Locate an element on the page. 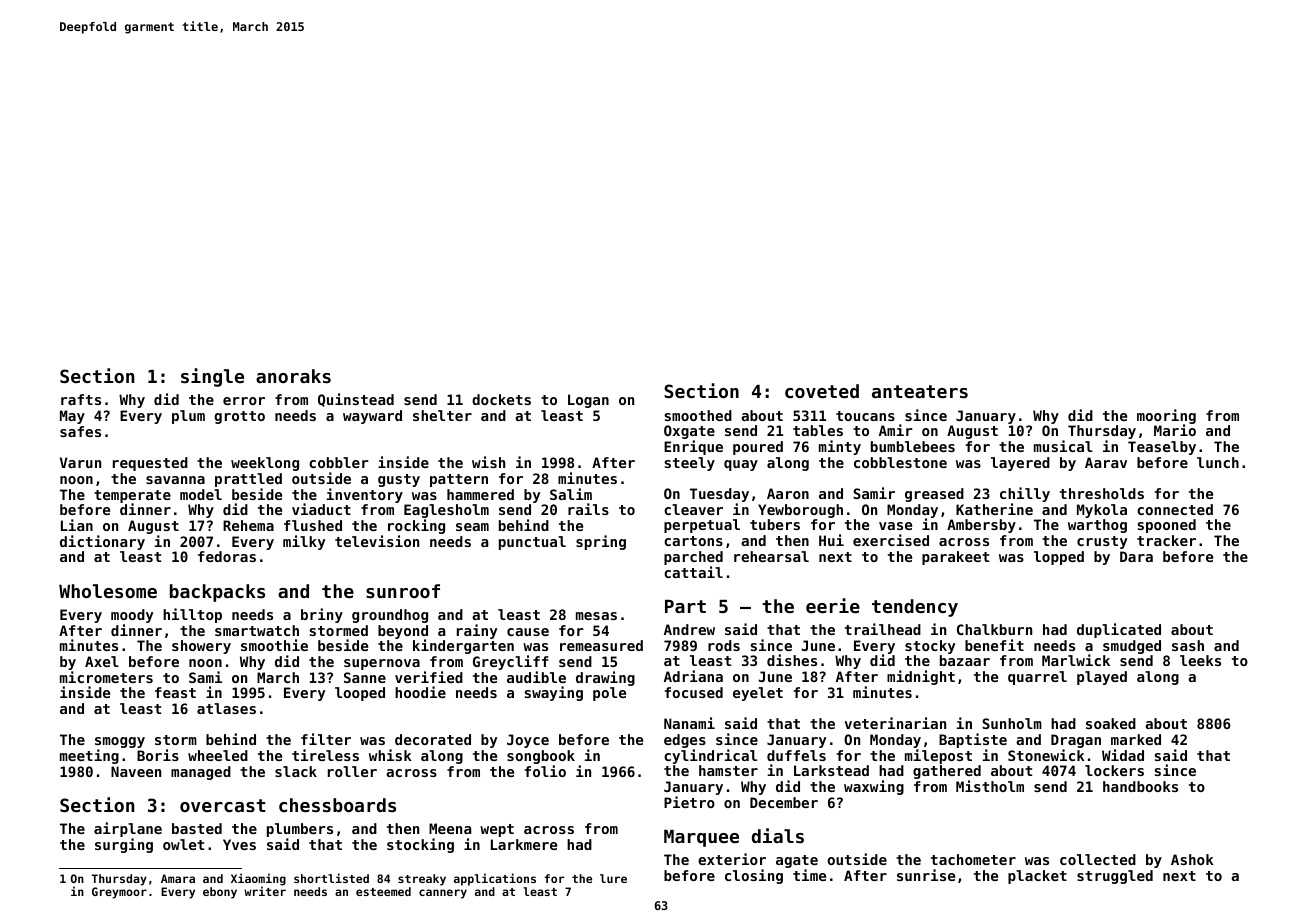  smoothed is located at coordinates (698, 415).
